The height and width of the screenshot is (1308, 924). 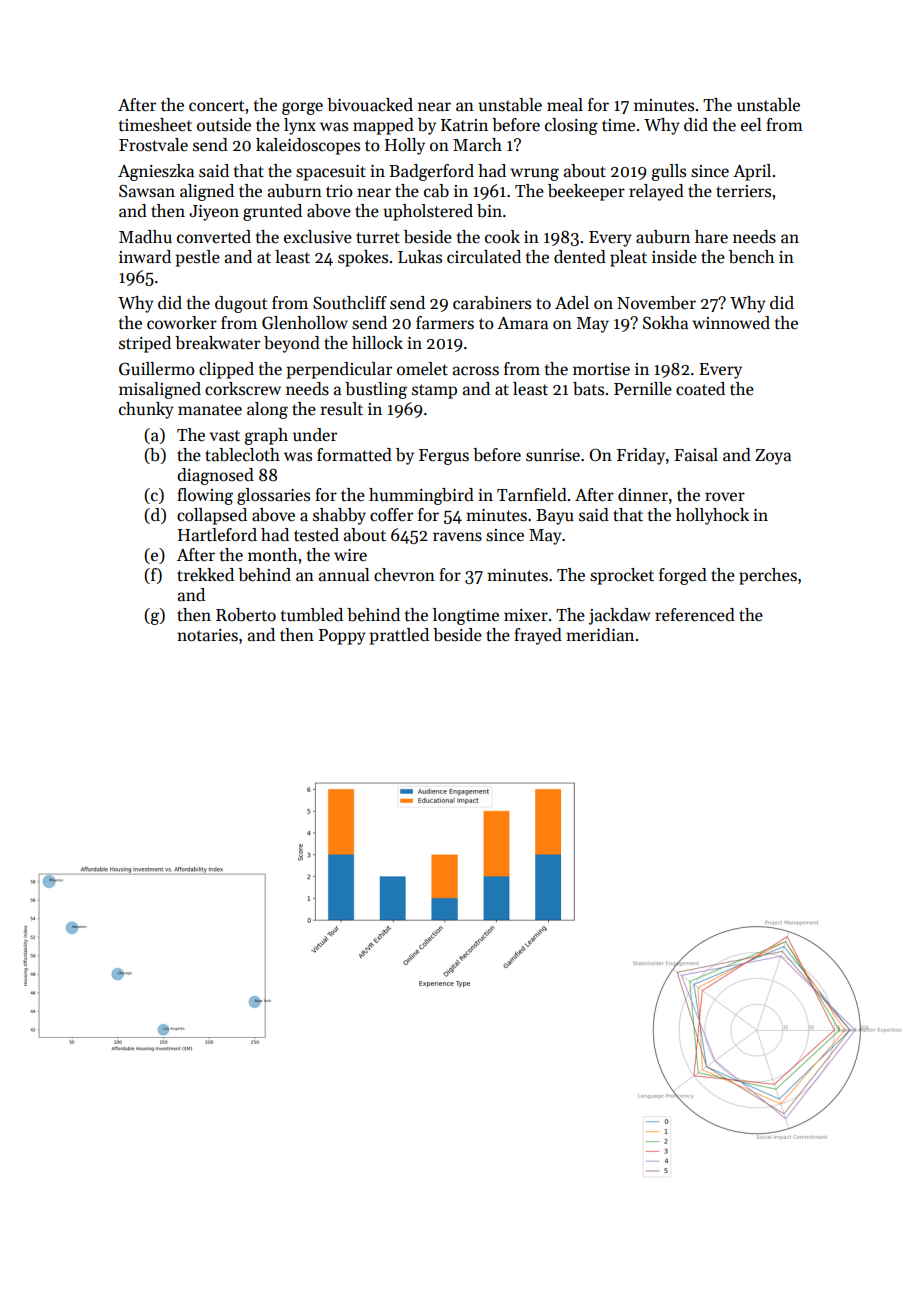 What do you see at coordinates (751, 125) in the screenshot?
I see `eel` at bounding box center [751, 125].
